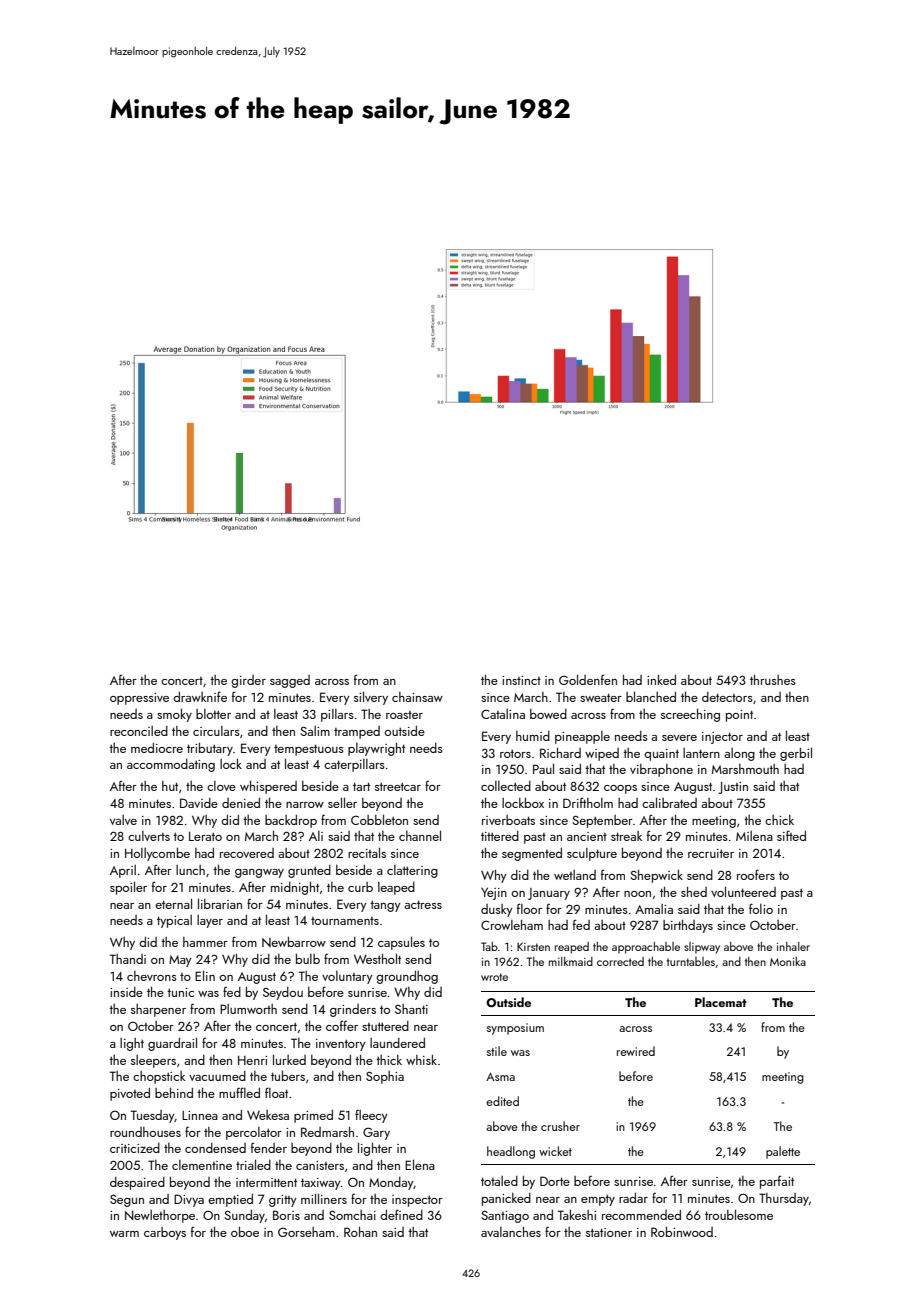 This document has width=924, height=1308. Describe the element at coordinates (174, 921) in the document. I see `typical` at that location.
